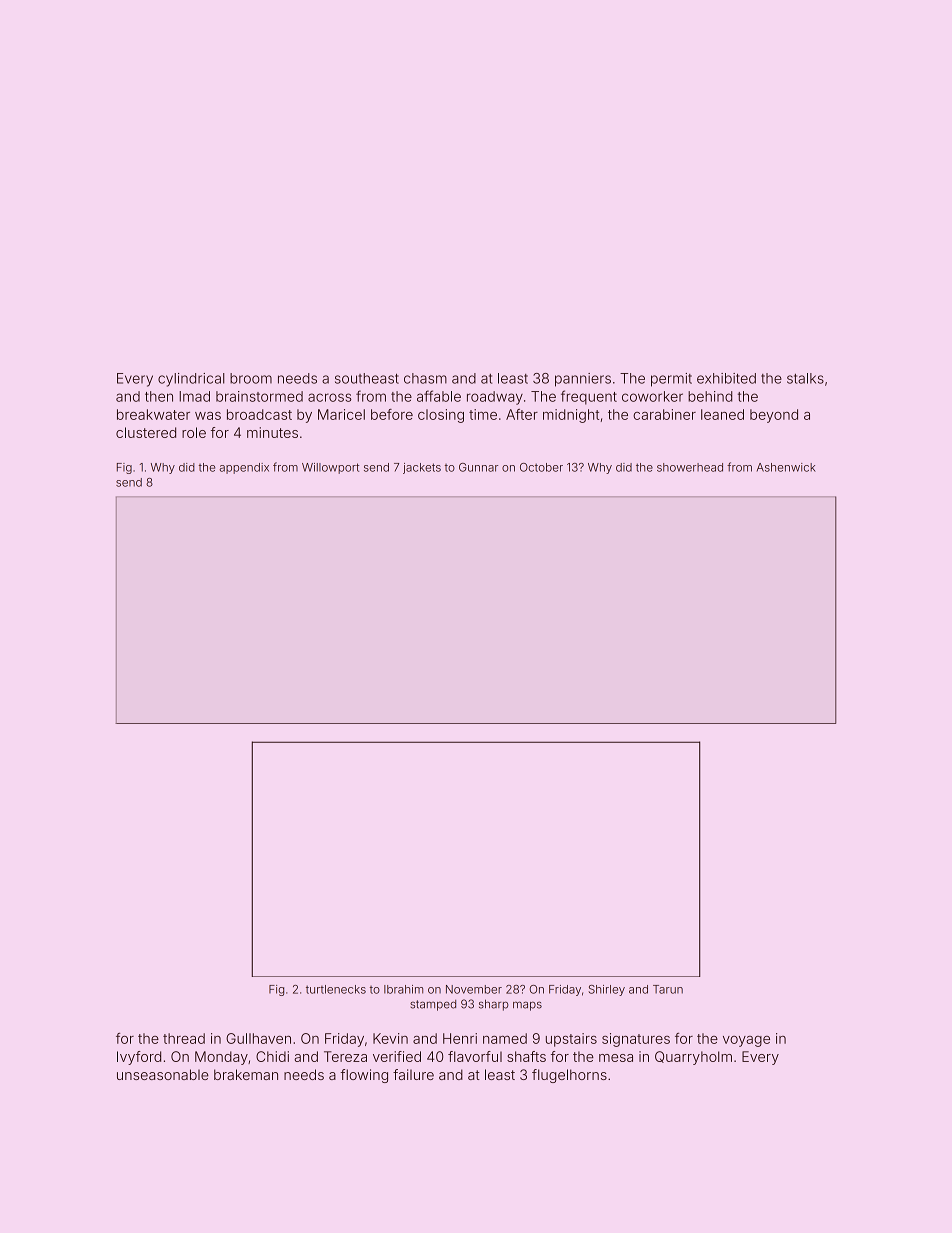 This page has height=1233, width=952. I want to click on Ibrahim, so click(403, 989).
